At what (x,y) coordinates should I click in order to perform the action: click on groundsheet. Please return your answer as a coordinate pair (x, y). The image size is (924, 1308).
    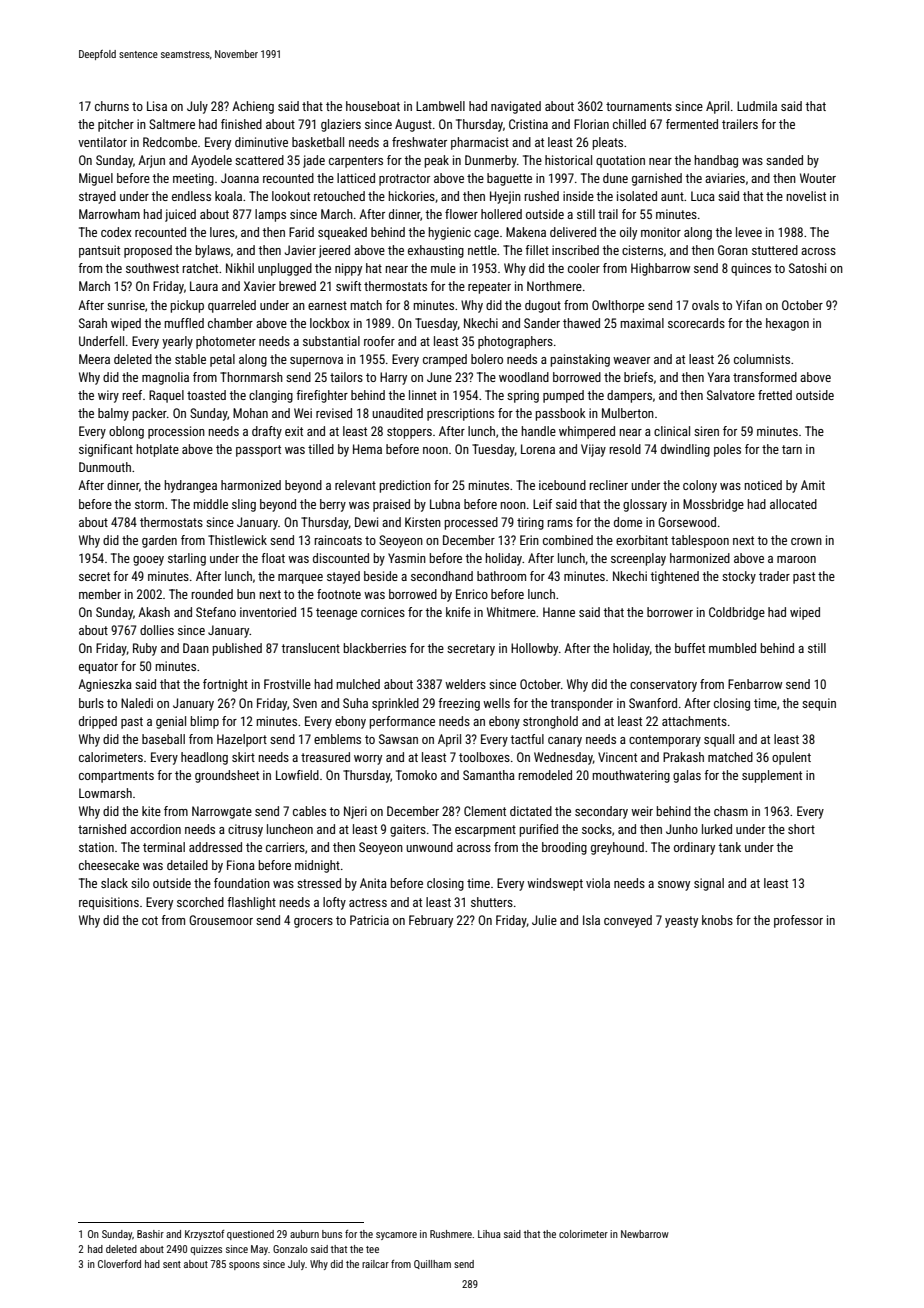
    Looking at the image, I should click on (227, 776).
